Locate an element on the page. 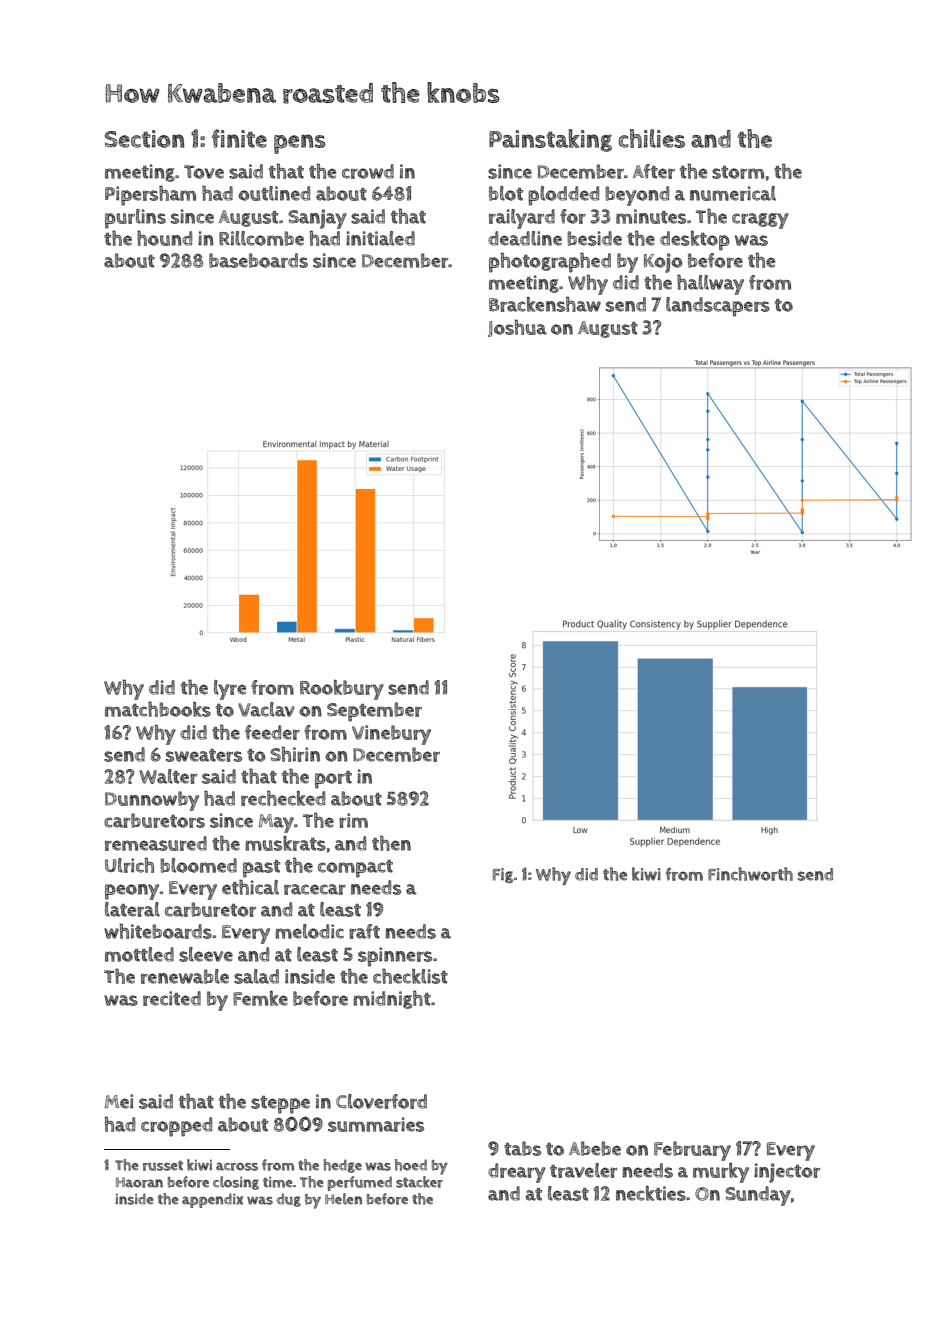  landscapers is located at coordinates (718, 307).
